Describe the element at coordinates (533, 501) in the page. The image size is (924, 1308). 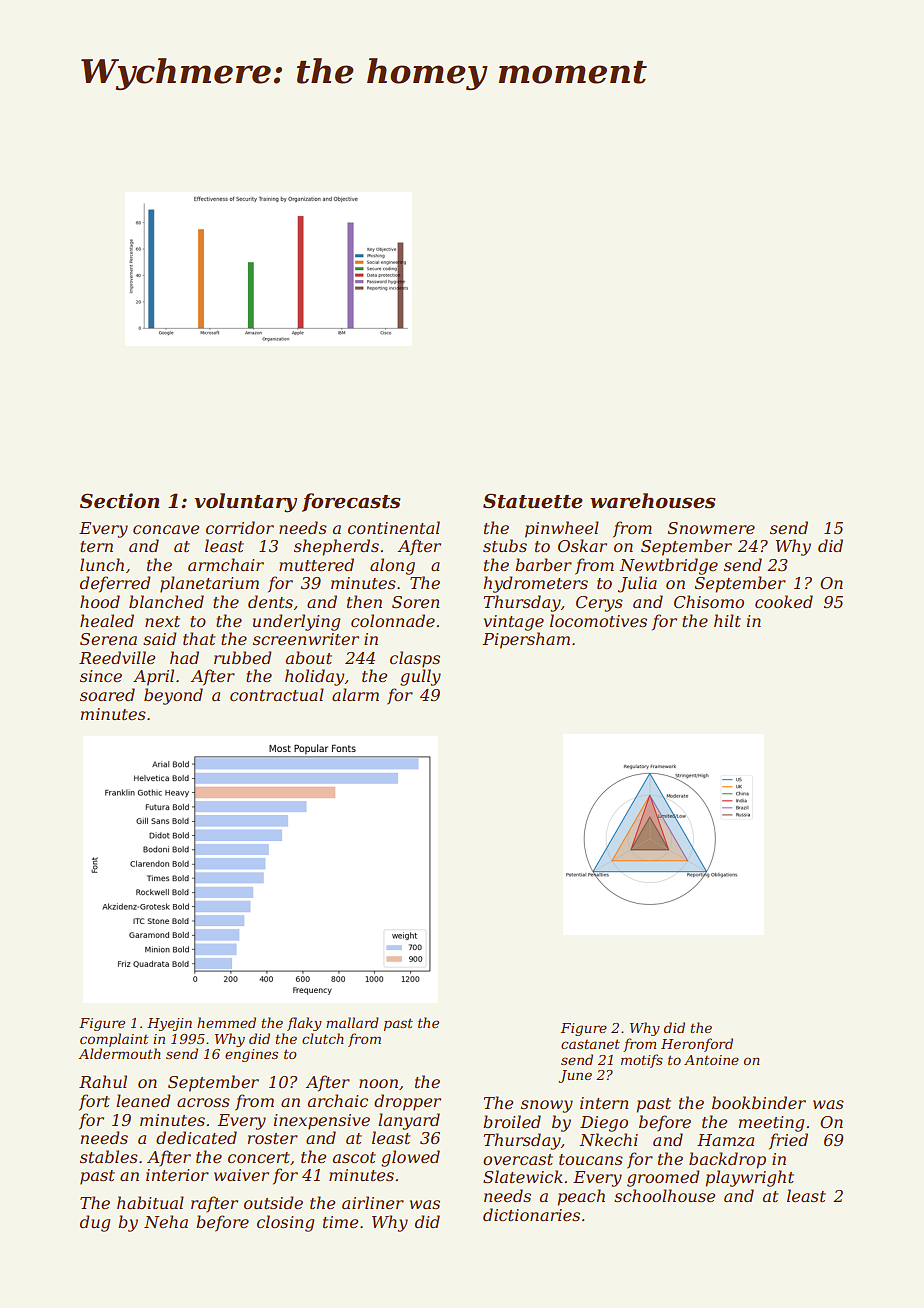
I see `Statuette` at that location.
